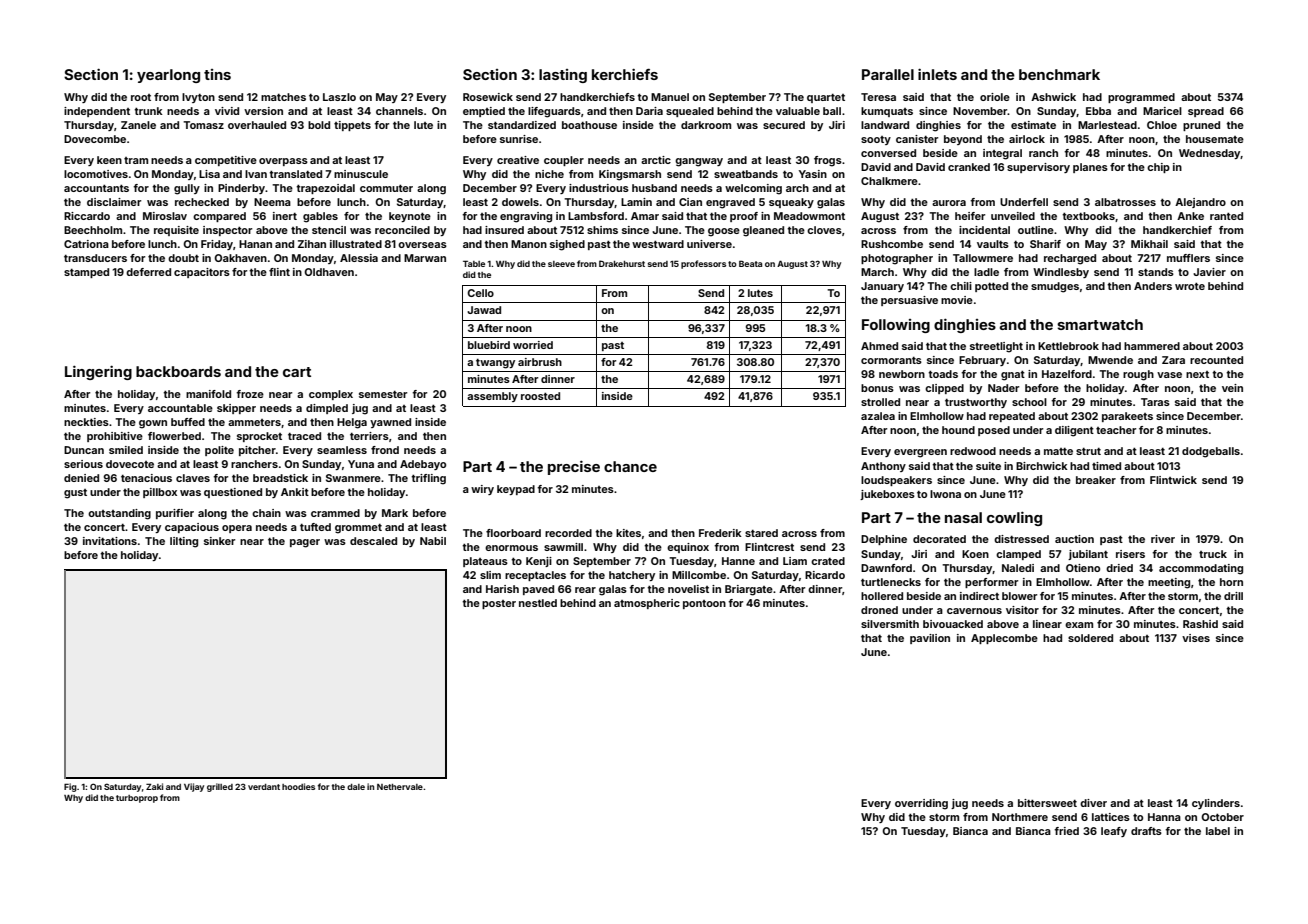  Describe the element at coordinates (1047, 803) in the document. I see `bittersweet` at that location.
